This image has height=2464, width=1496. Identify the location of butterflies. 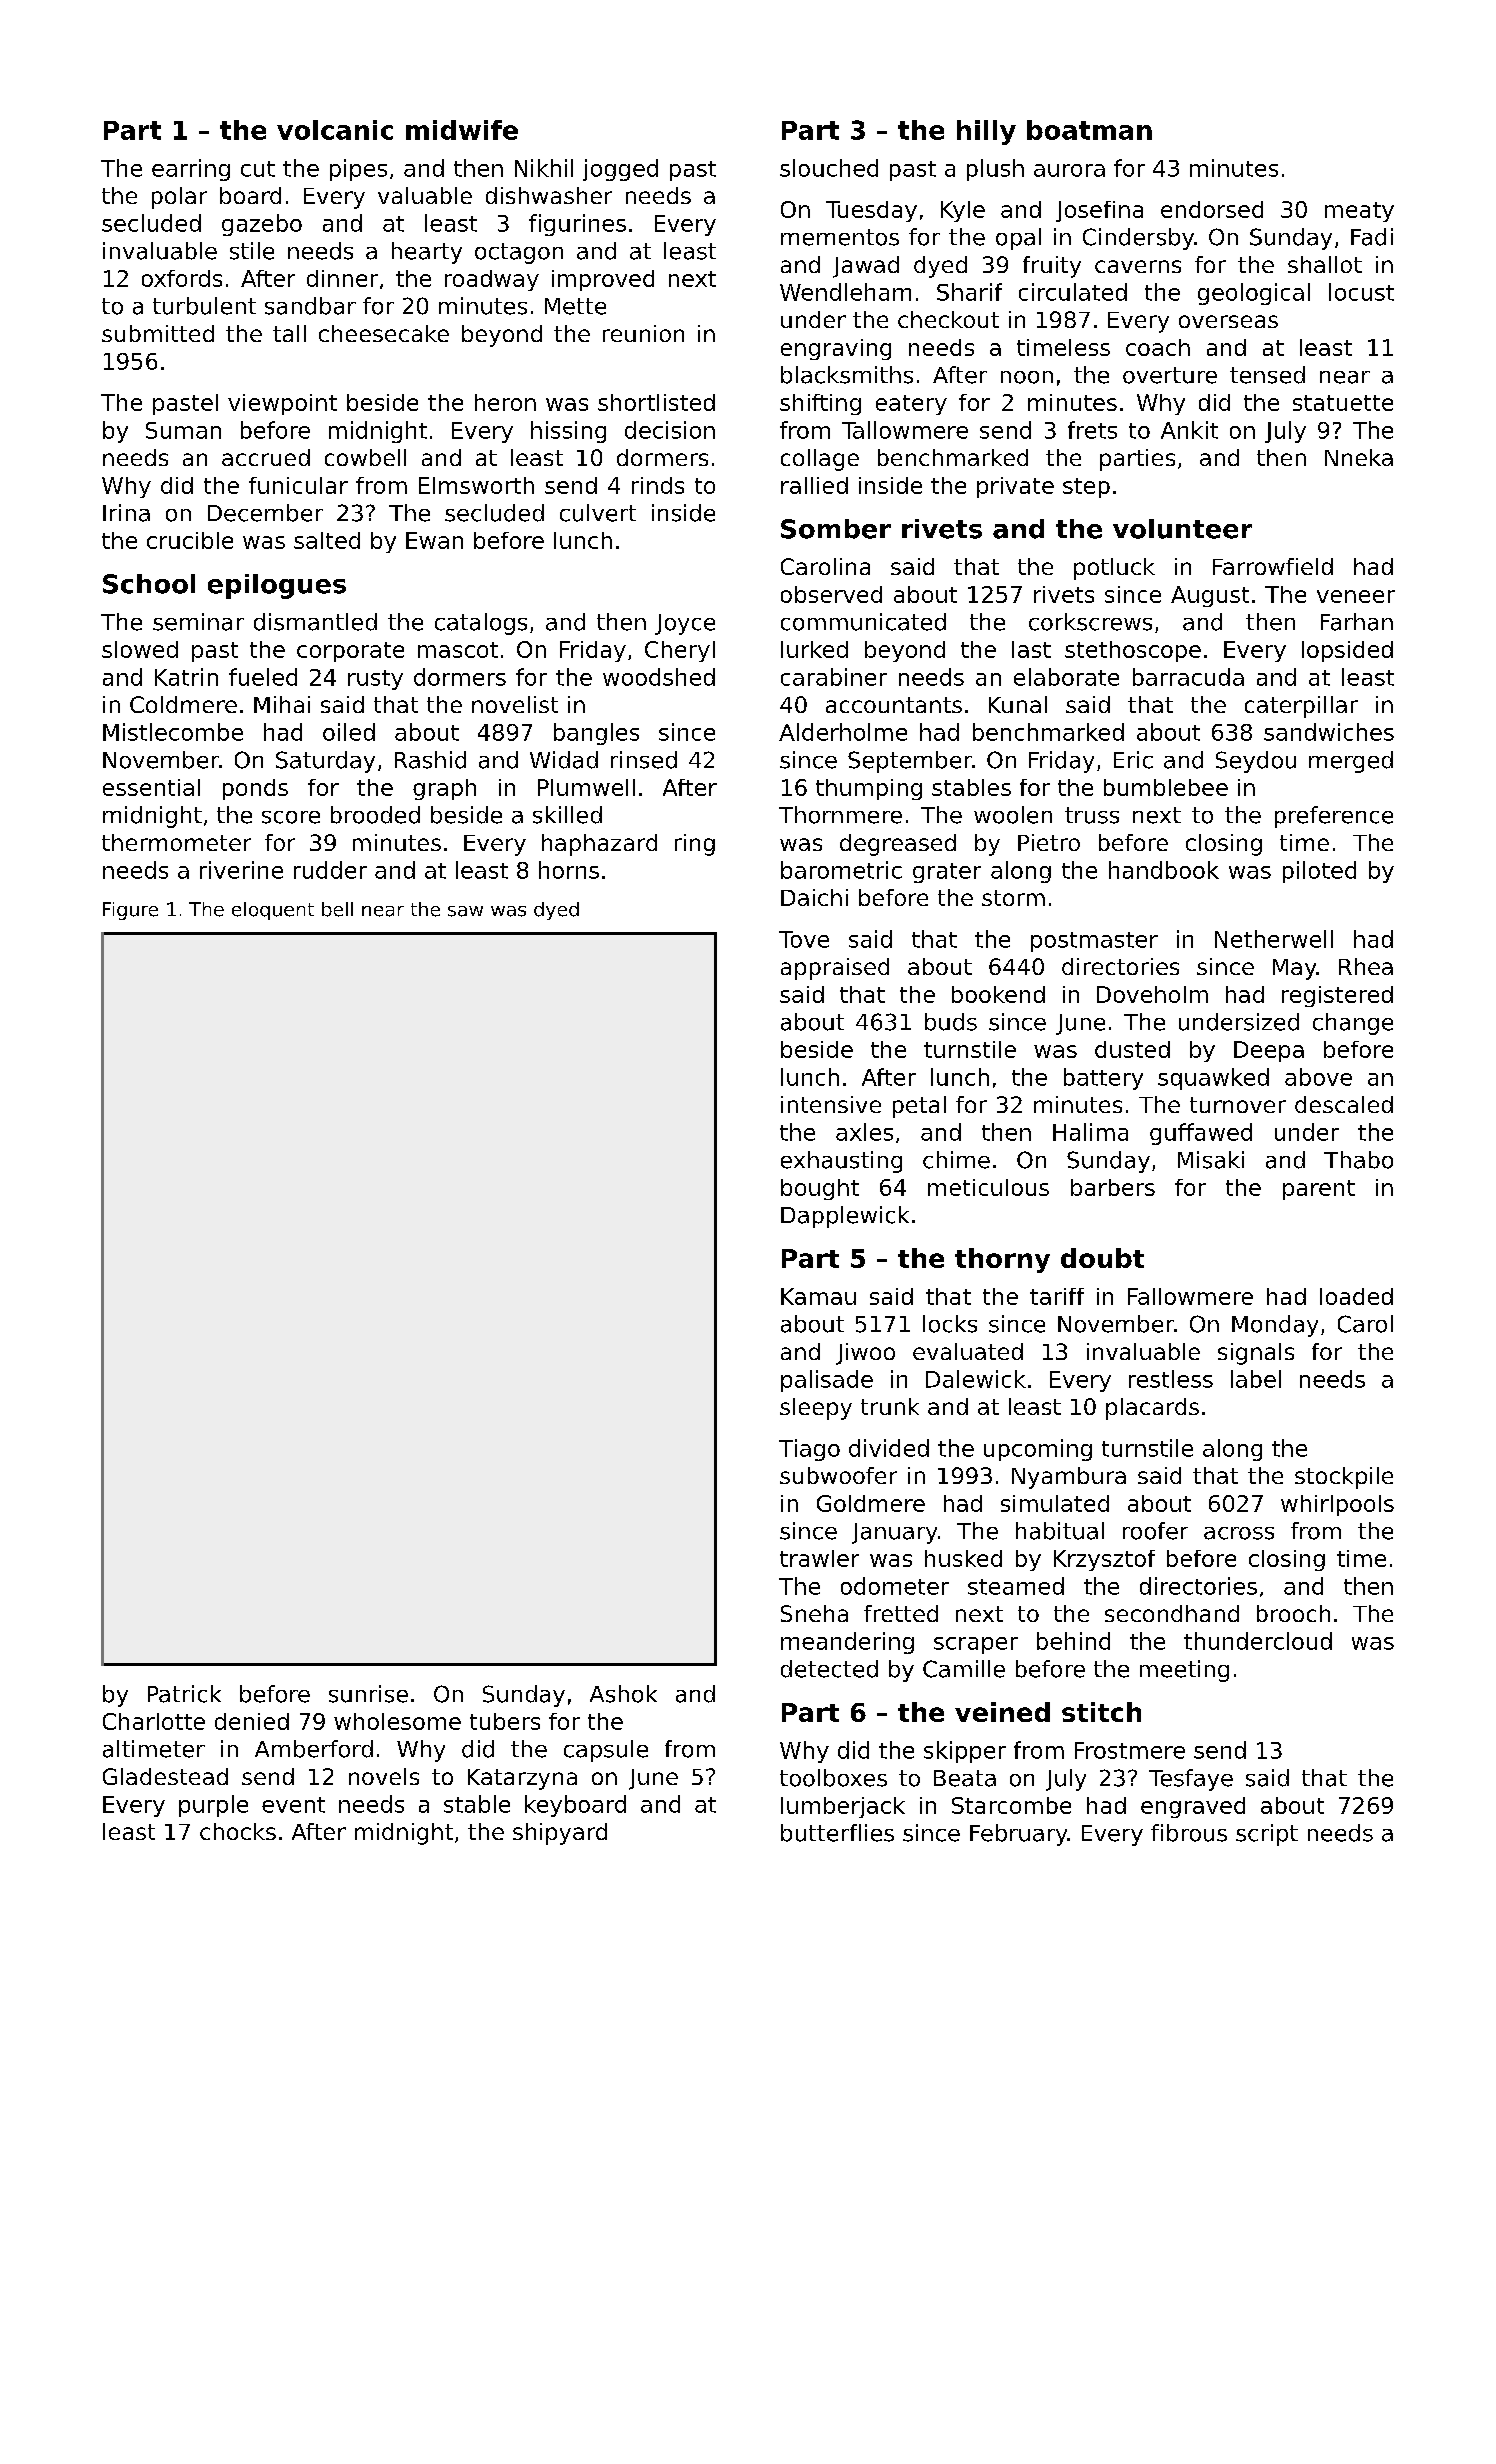
(837, 1833).
